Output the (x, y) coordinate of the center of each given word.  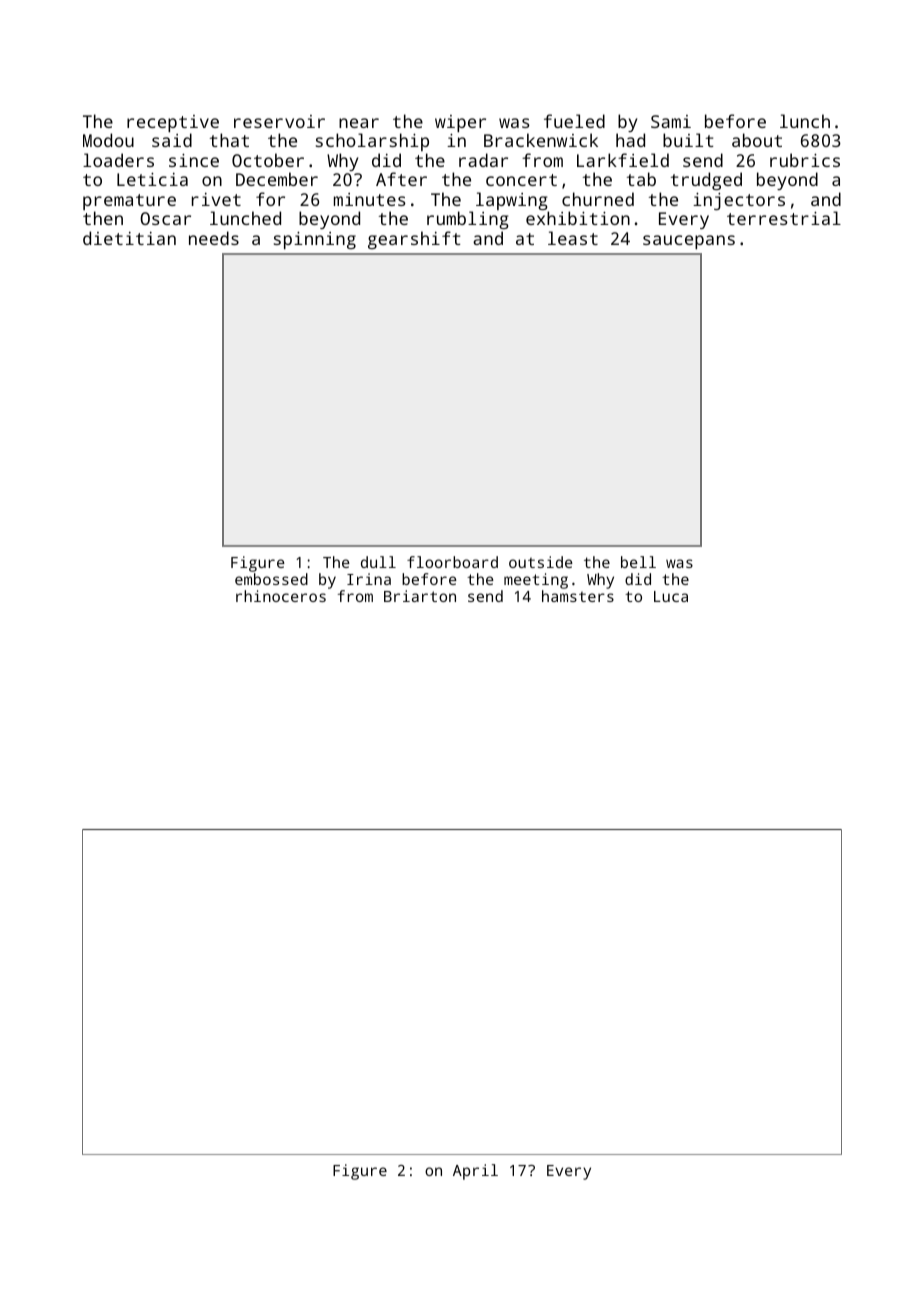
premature (129, 203)
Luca (671, 596)
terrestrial (784, 218)
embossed (271, 579)
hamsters (578, 596)
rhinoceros (281, 596)
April (475, 1172)
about (757, 140)
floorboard (452, 562)
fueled (574, 121)
